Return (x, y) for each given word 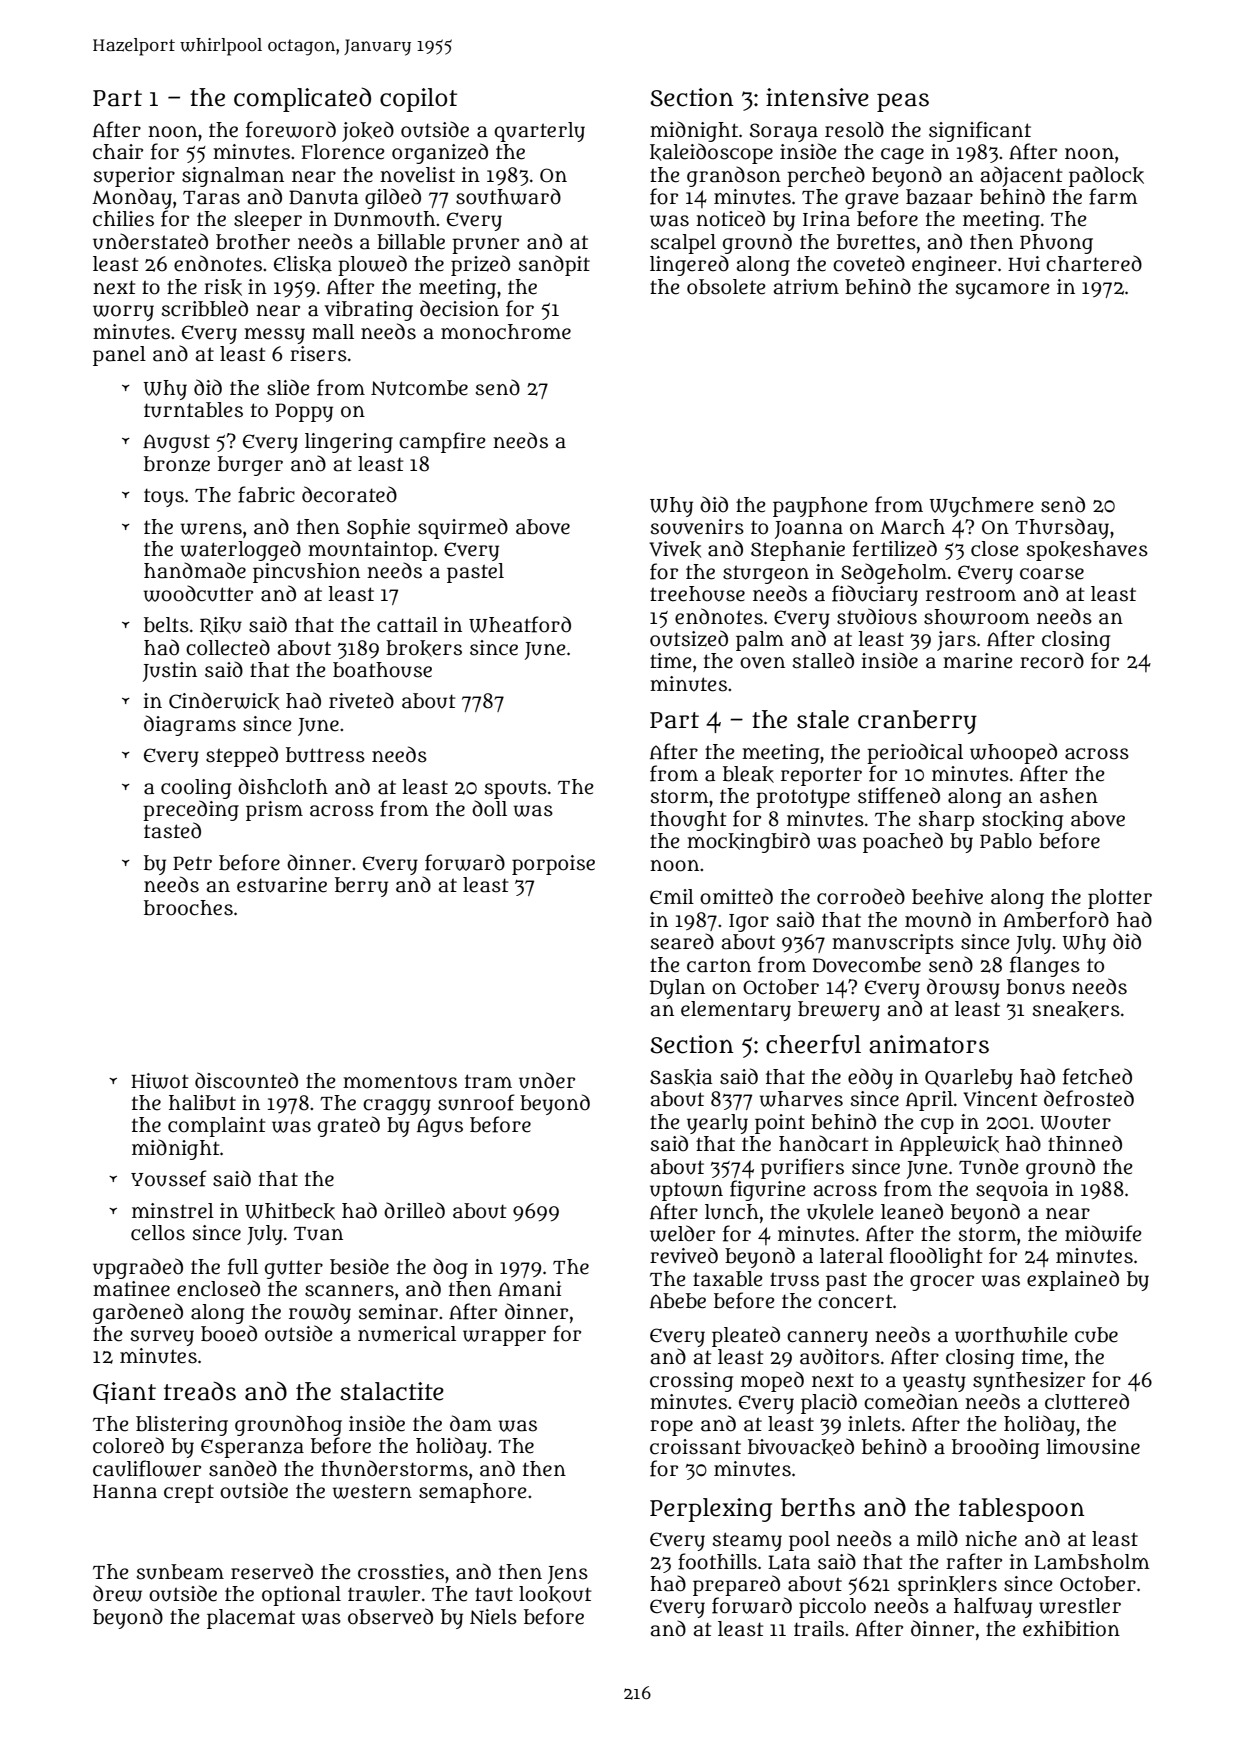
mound (938, 919)
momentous (400, 1081)
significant (980, 131)
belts (166, 625)
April (929, 1101)
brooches (188, 908)
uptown (686, 1192)
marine (977, 661)
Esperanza (252, 1448)
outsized (689, 638)
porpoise (553, 865)
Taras (211, 198)
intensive (817, 97)
